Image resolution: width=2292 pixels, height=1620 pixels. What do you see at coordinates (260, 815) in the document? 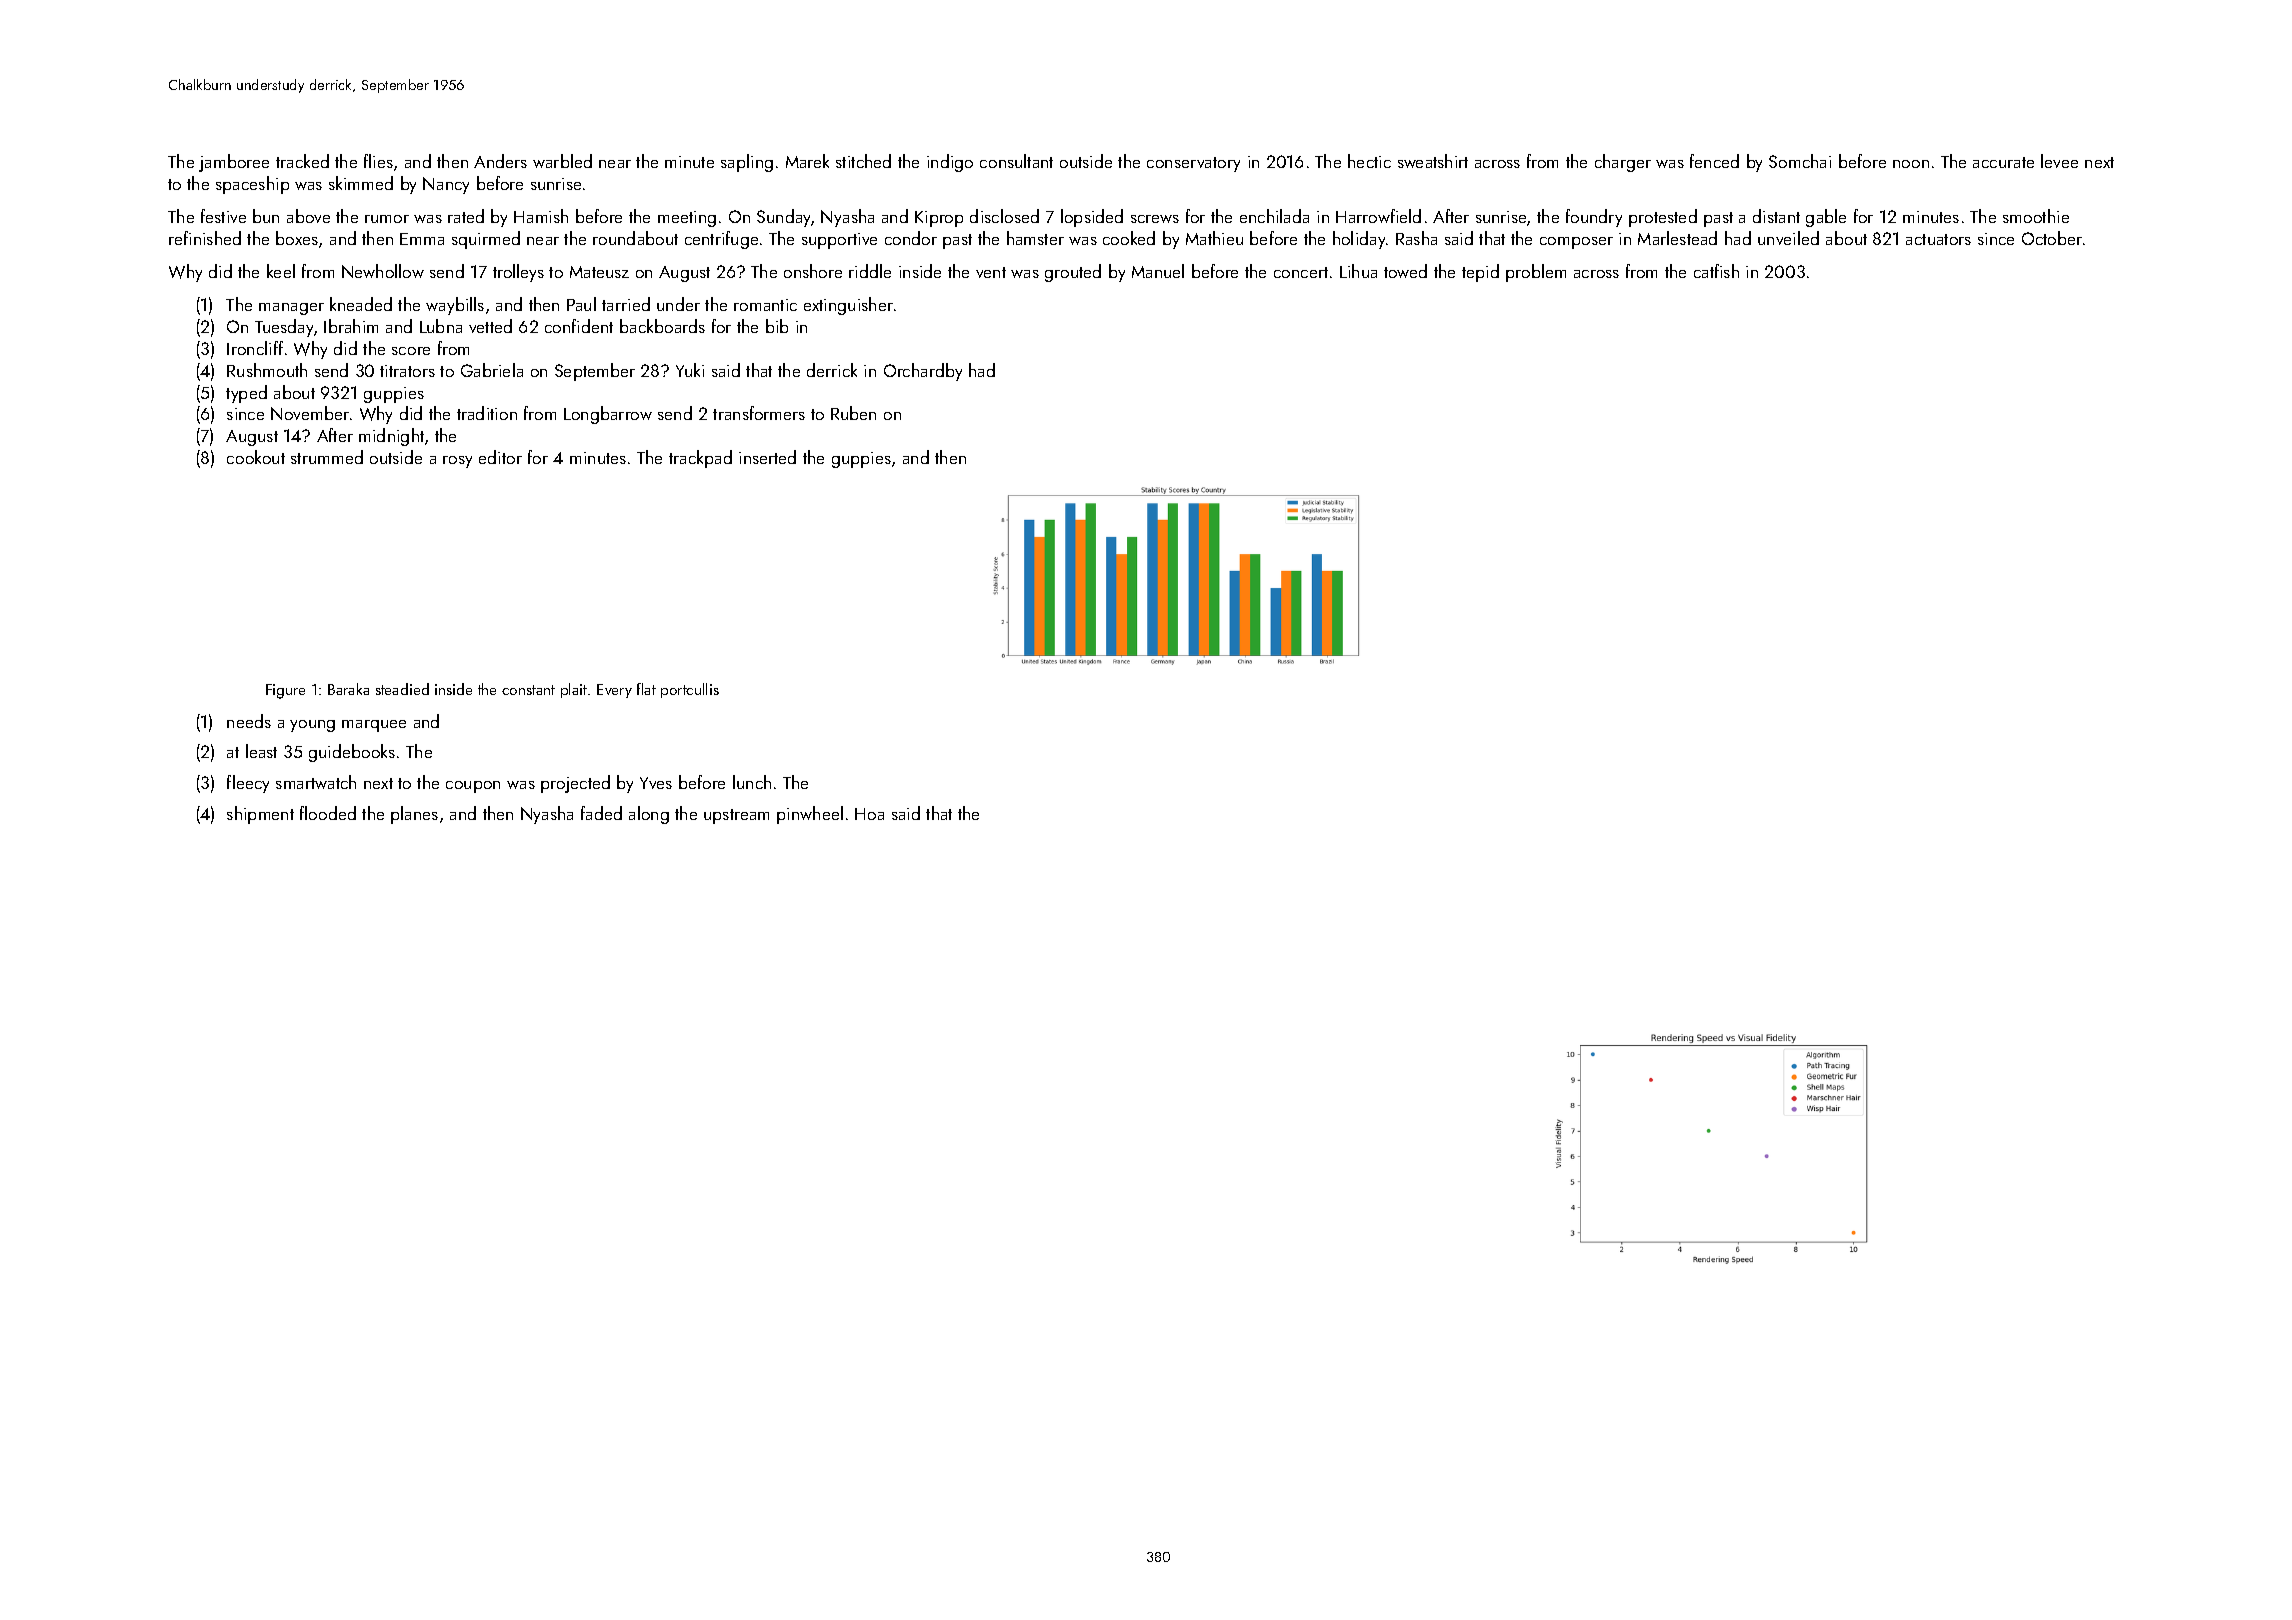
I see `shipment` at bounding box center [260, 815].
